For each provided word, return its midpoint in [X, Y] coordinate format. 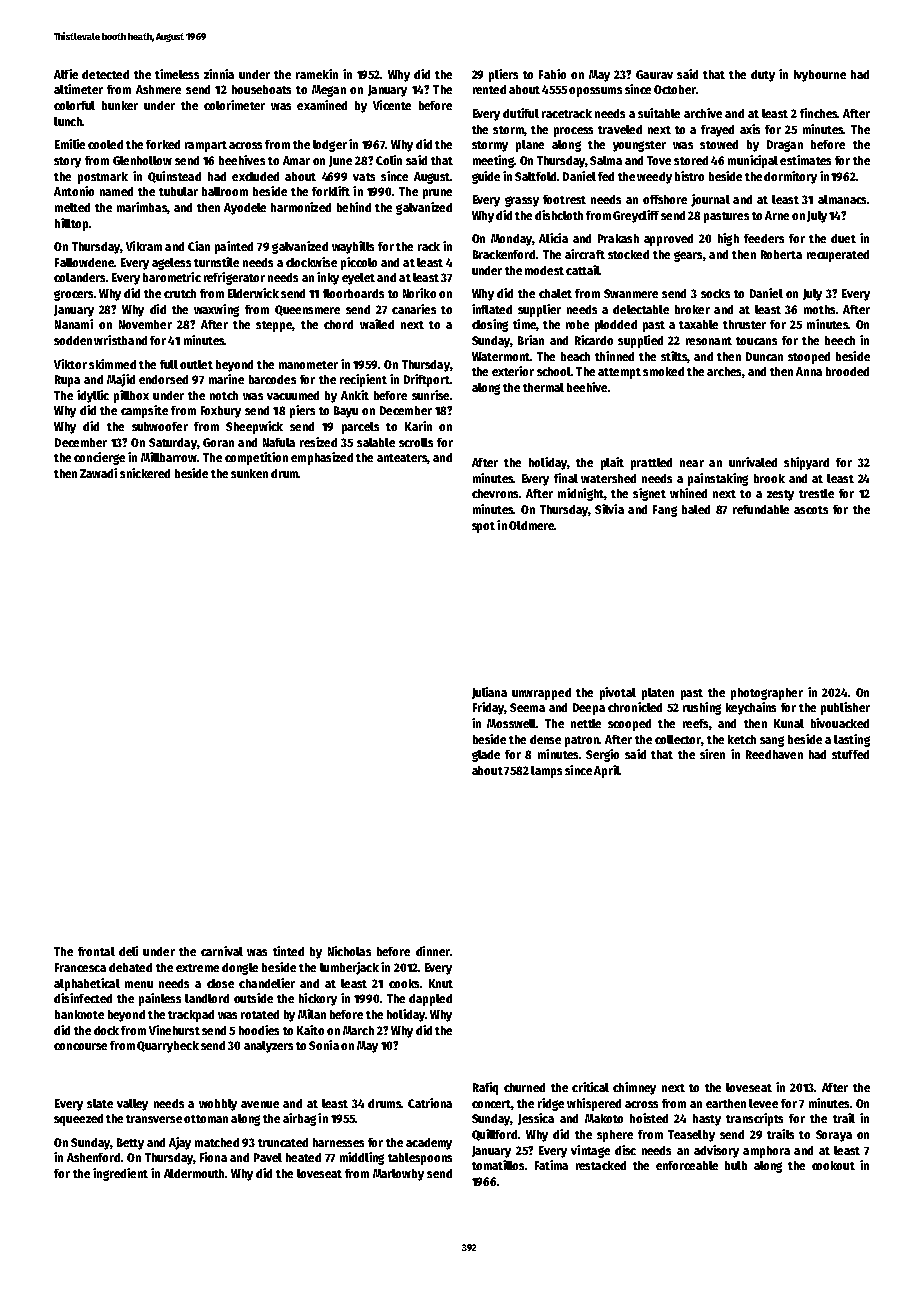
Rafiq [485, 1088]
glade [486, 756]
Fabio [552, 74]
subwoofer [160, 426]
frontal [96, 951]
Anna [809, 371]
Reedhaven [774, 754]
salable [376, 442]
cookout [833, 1165]
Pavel [268, 1157]
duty [763, 76]
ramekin [317, 74]
